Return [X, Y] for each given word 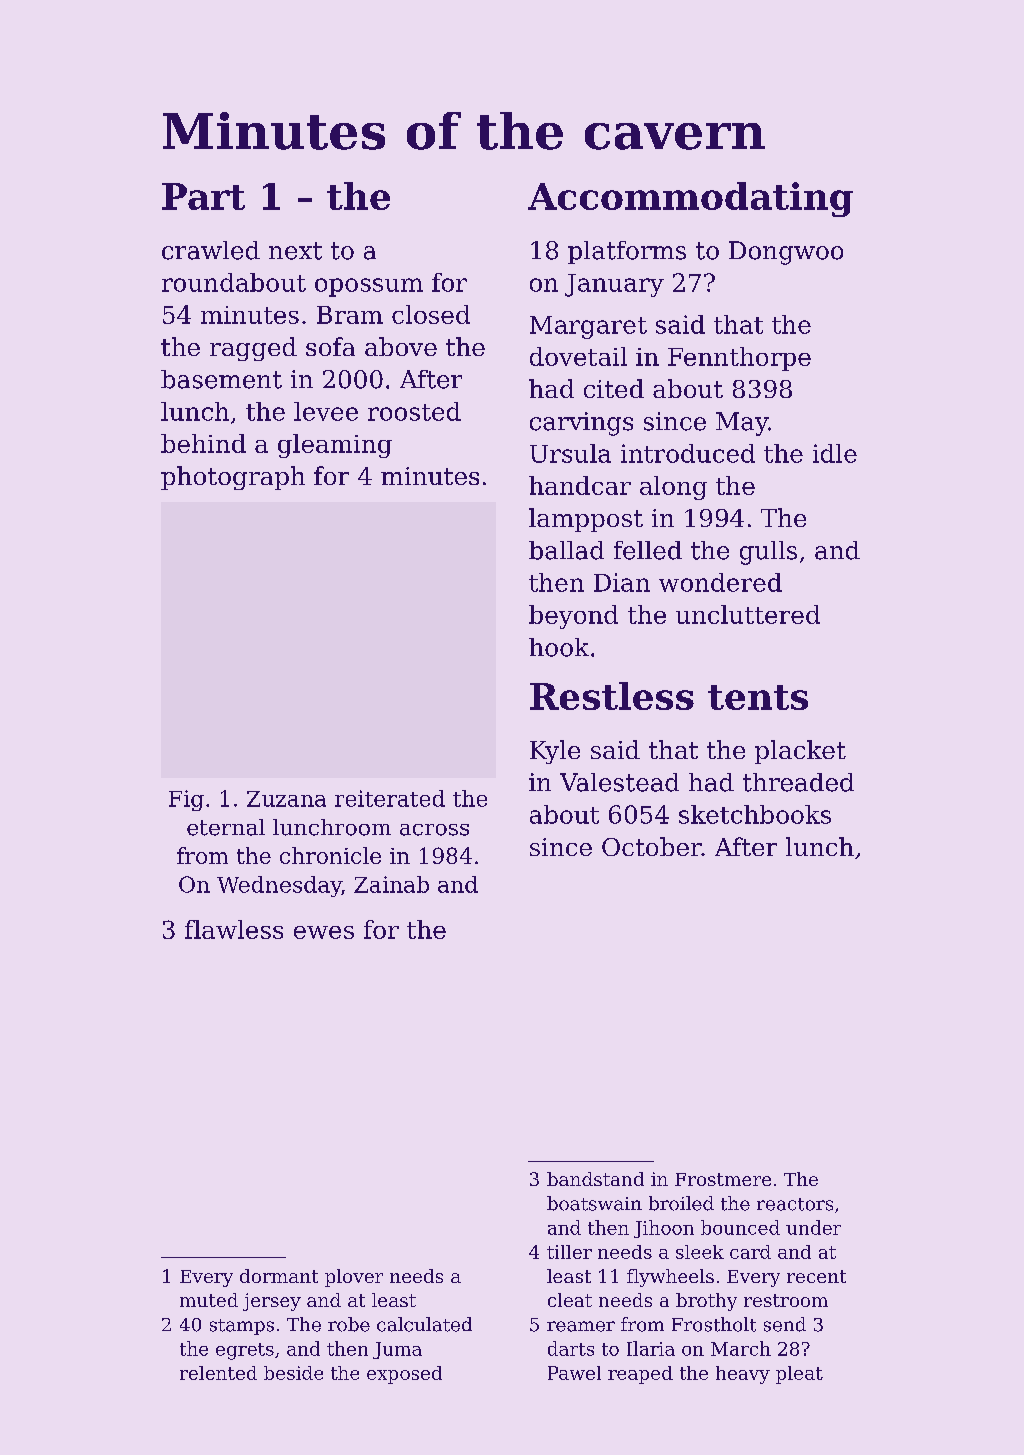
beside [293, 1373]
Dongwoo [786, 253]
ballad [566, 550]
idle [835, 453]
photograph [233, 478]
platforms [627, 252]
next [295, 251]
